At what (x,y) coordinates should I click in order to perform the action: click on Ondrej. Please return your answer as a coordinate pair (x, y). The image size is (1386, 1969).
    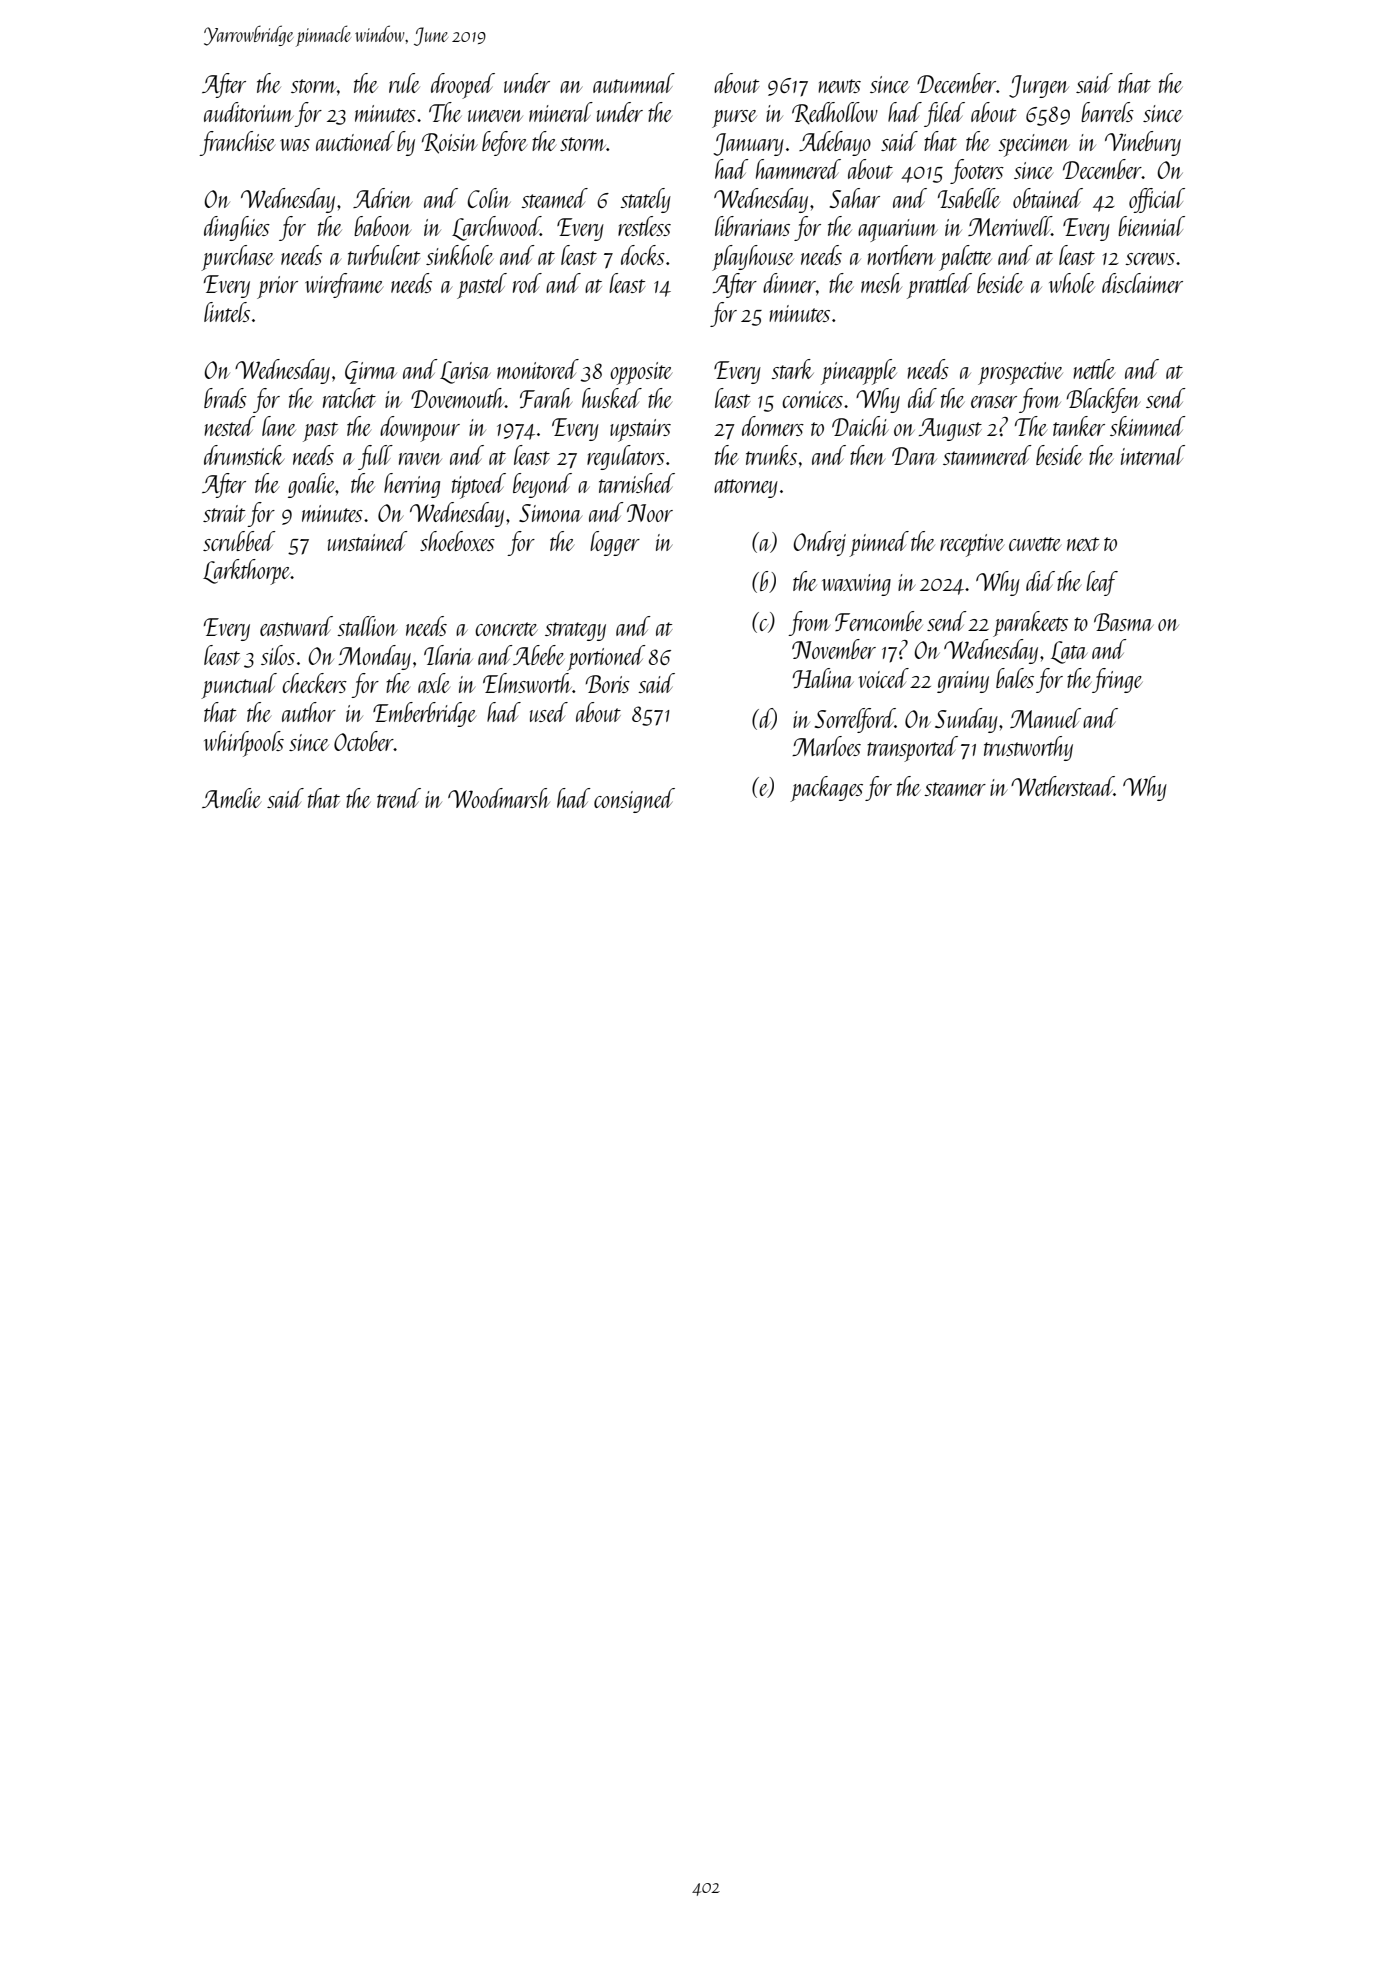
    Looking at the image, I should click on (819, 543).
